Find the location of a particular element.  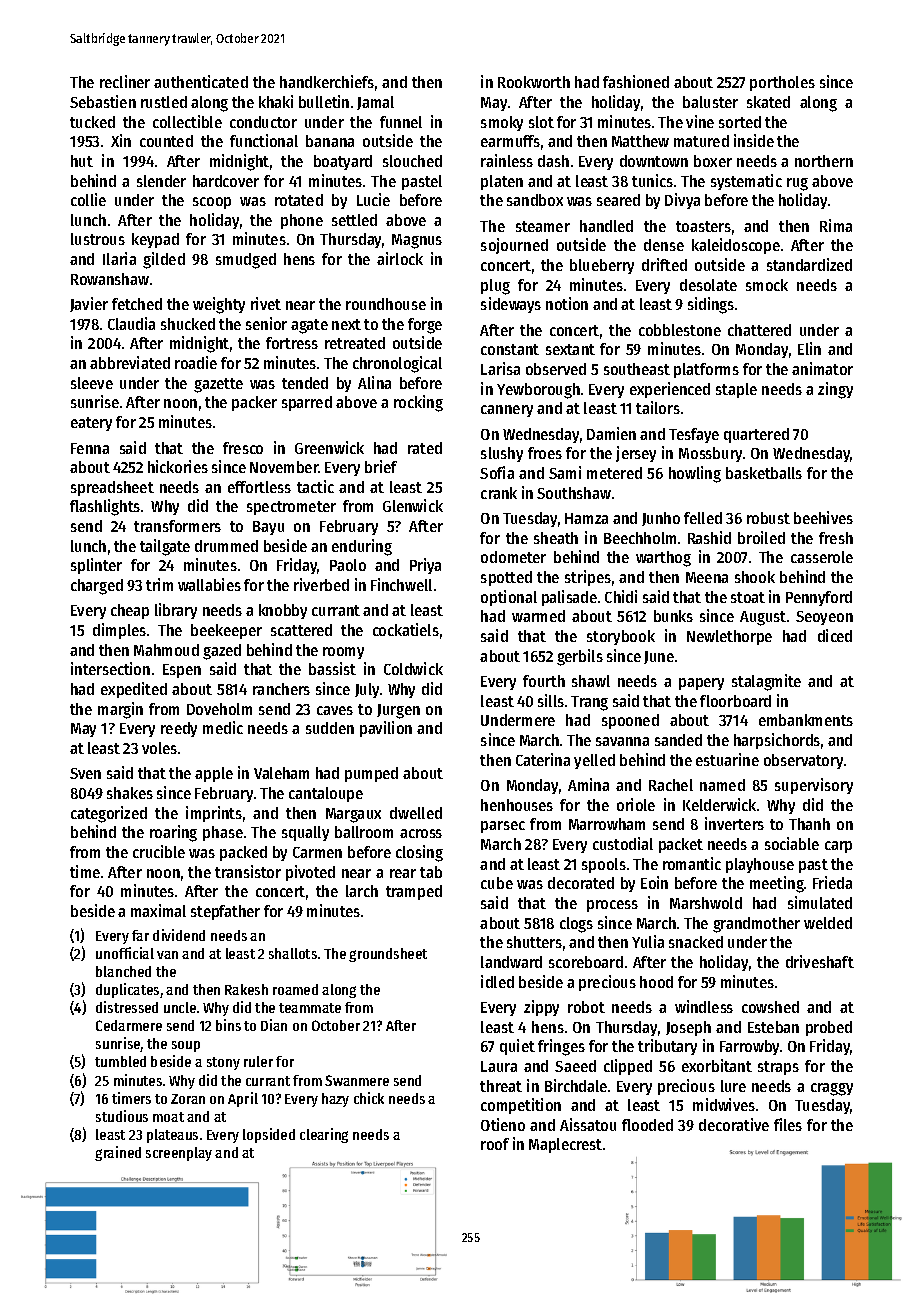

welded is located at coordinates (828, 923).
